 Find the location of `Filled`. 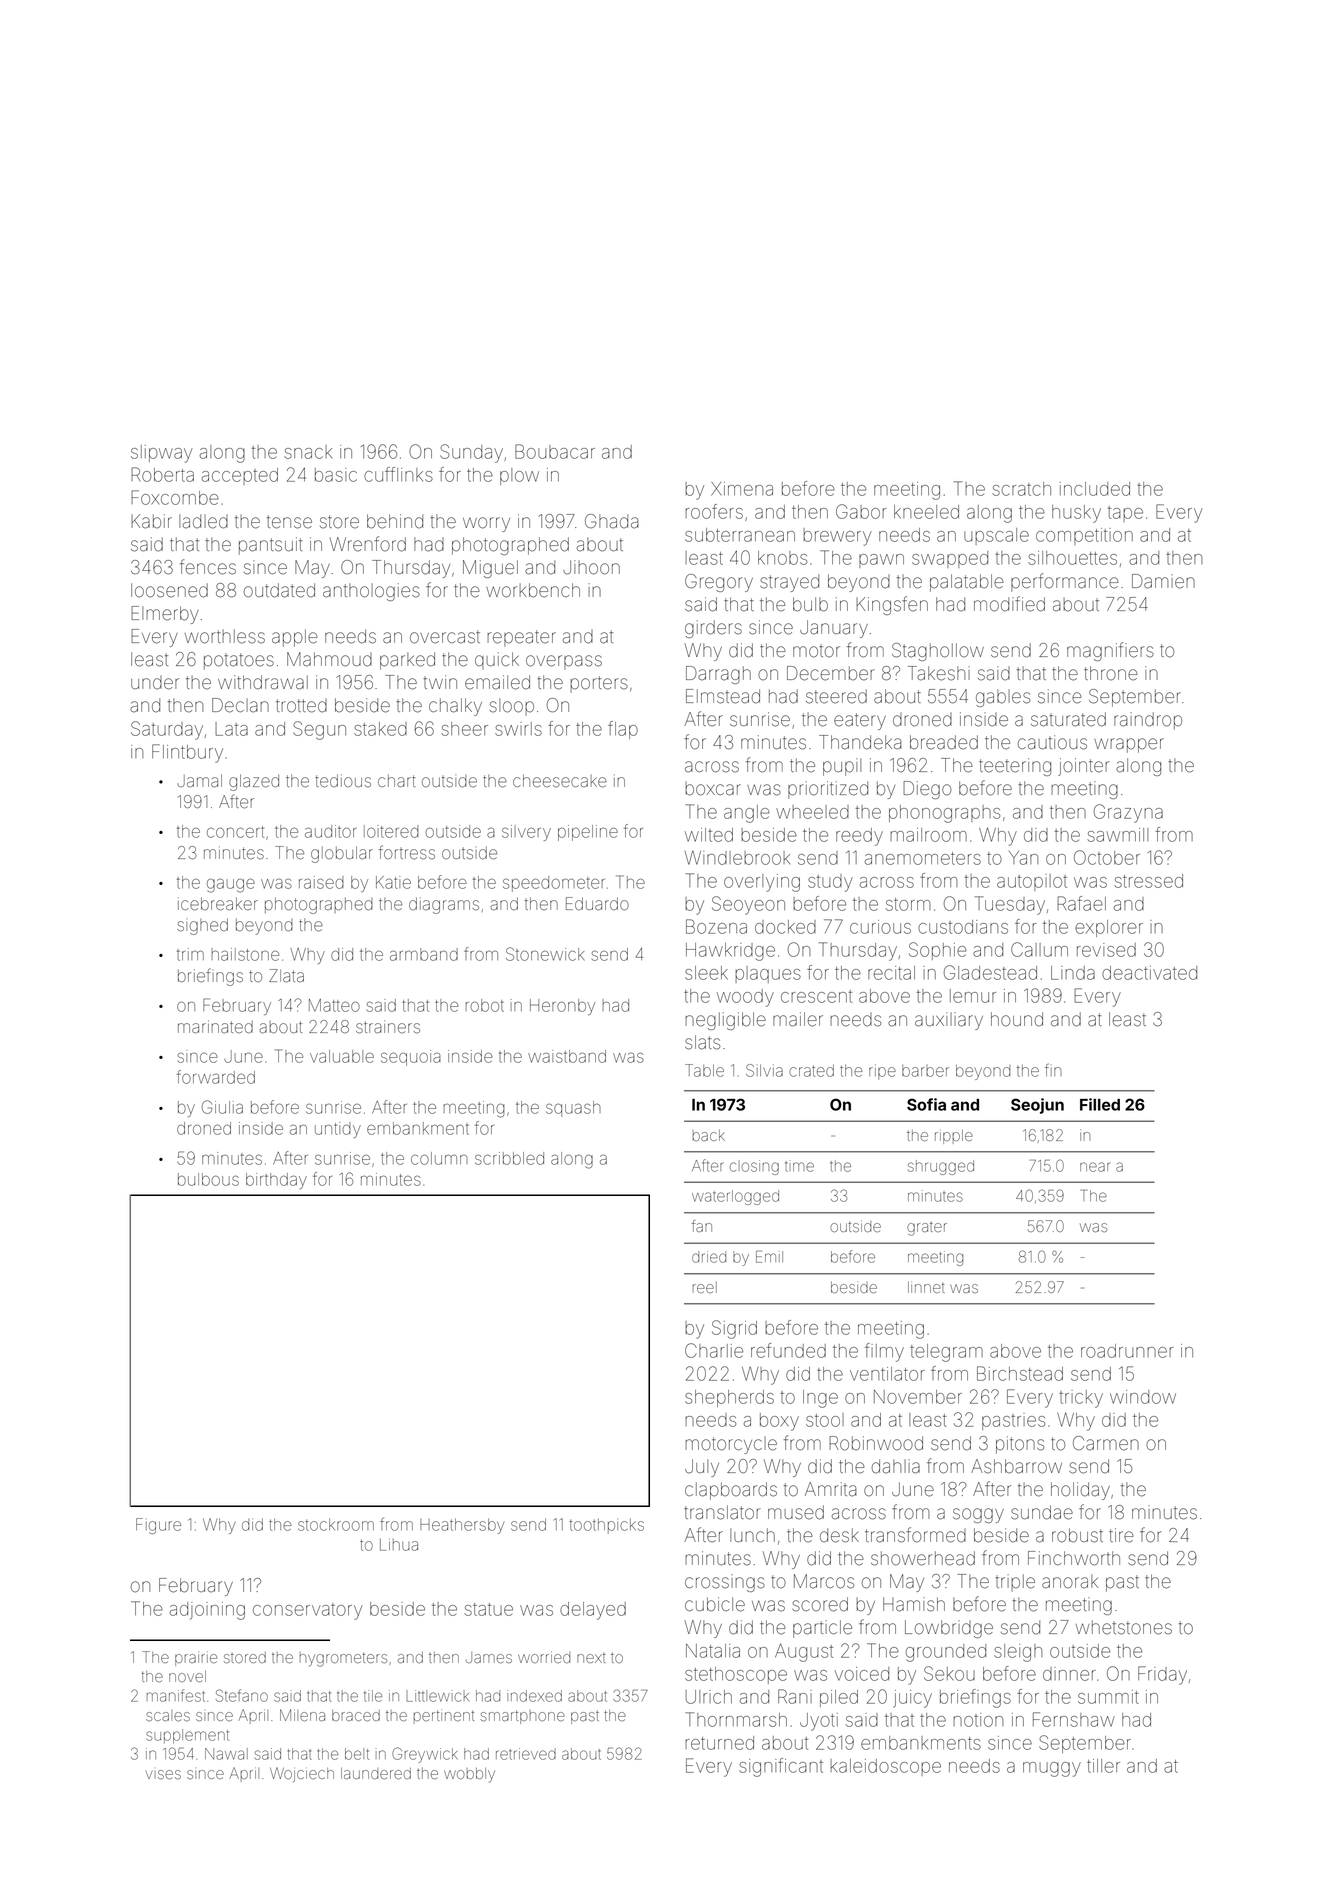

Filled is located at coordinates (1100, 1104).
